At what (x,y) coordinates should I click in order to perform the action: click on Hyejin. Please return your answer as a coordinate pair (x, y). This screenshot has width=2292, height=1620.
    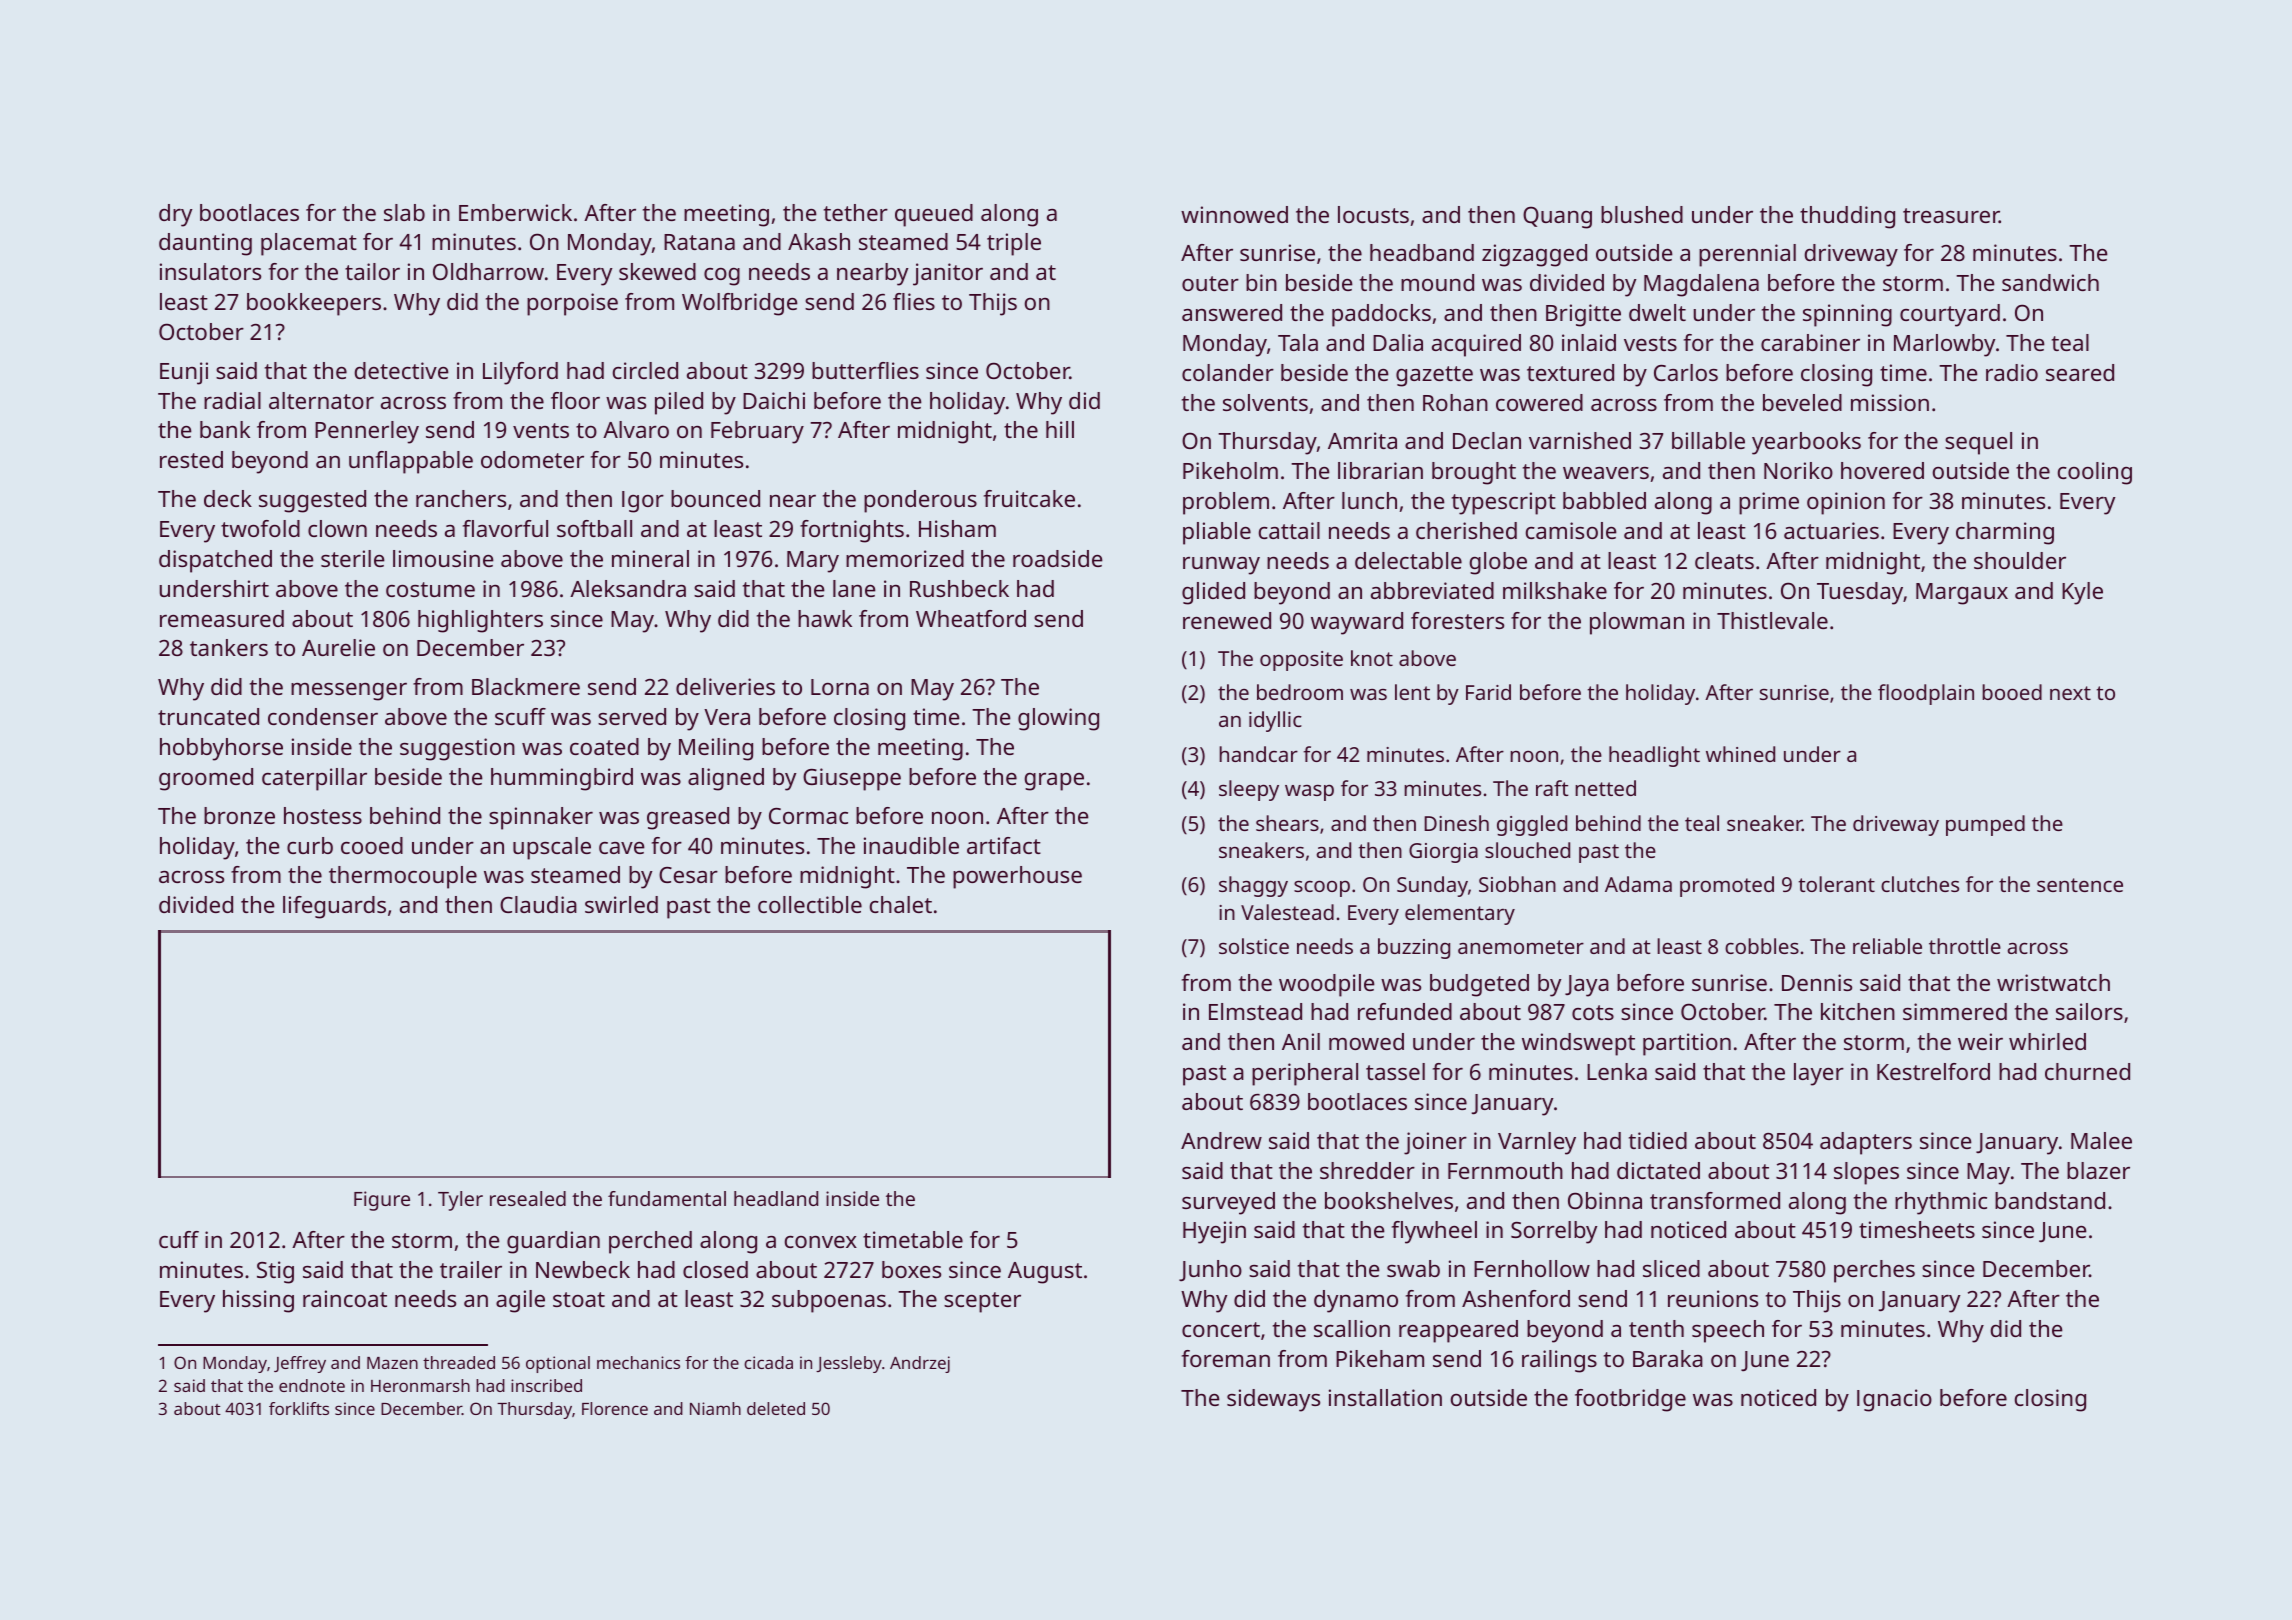
    Looking at the image, I should click on (1214, 1232).
